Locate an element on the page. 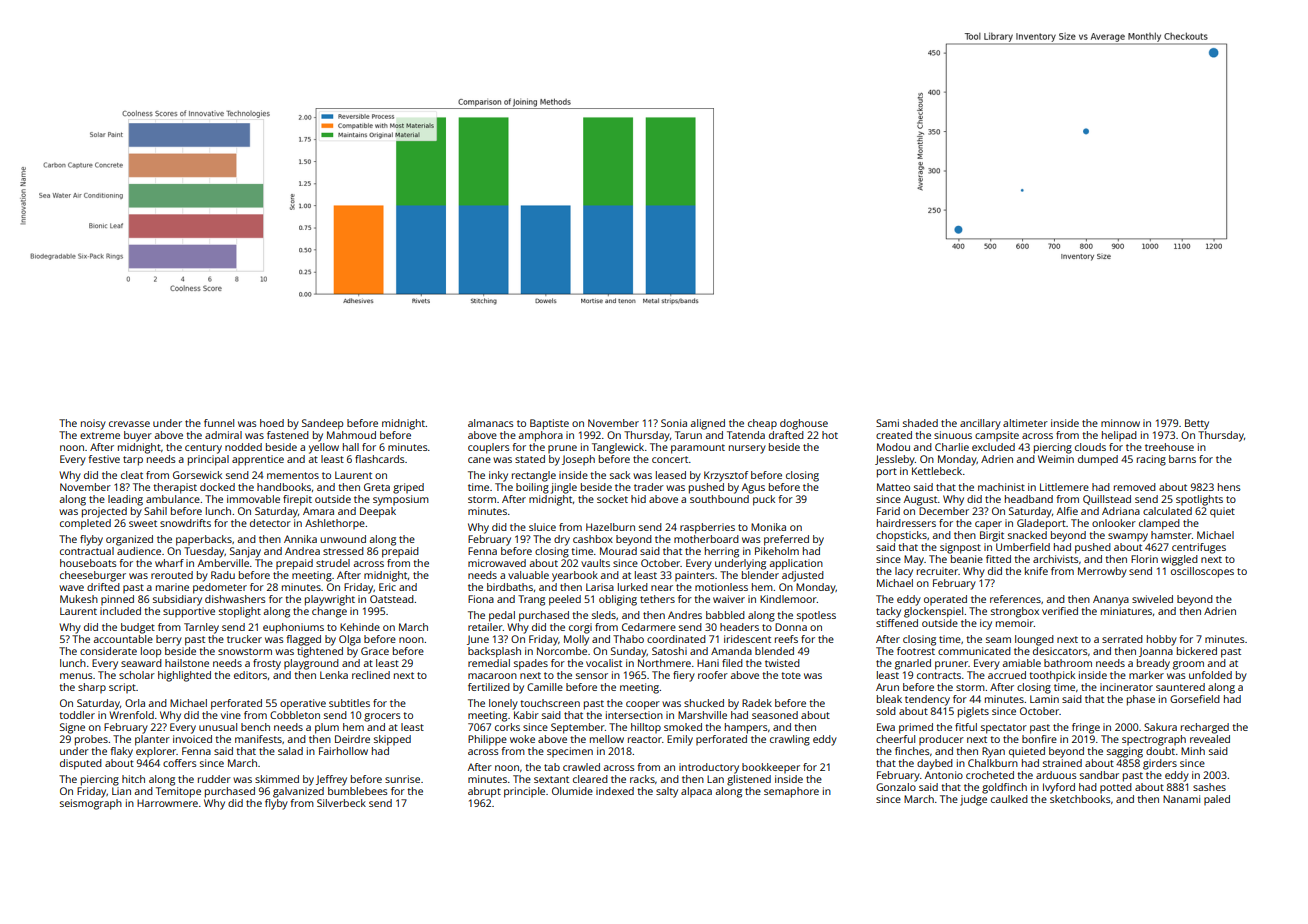 The width and height of the page is (1308, 924). hens is located at coordinates (1229, 487).
